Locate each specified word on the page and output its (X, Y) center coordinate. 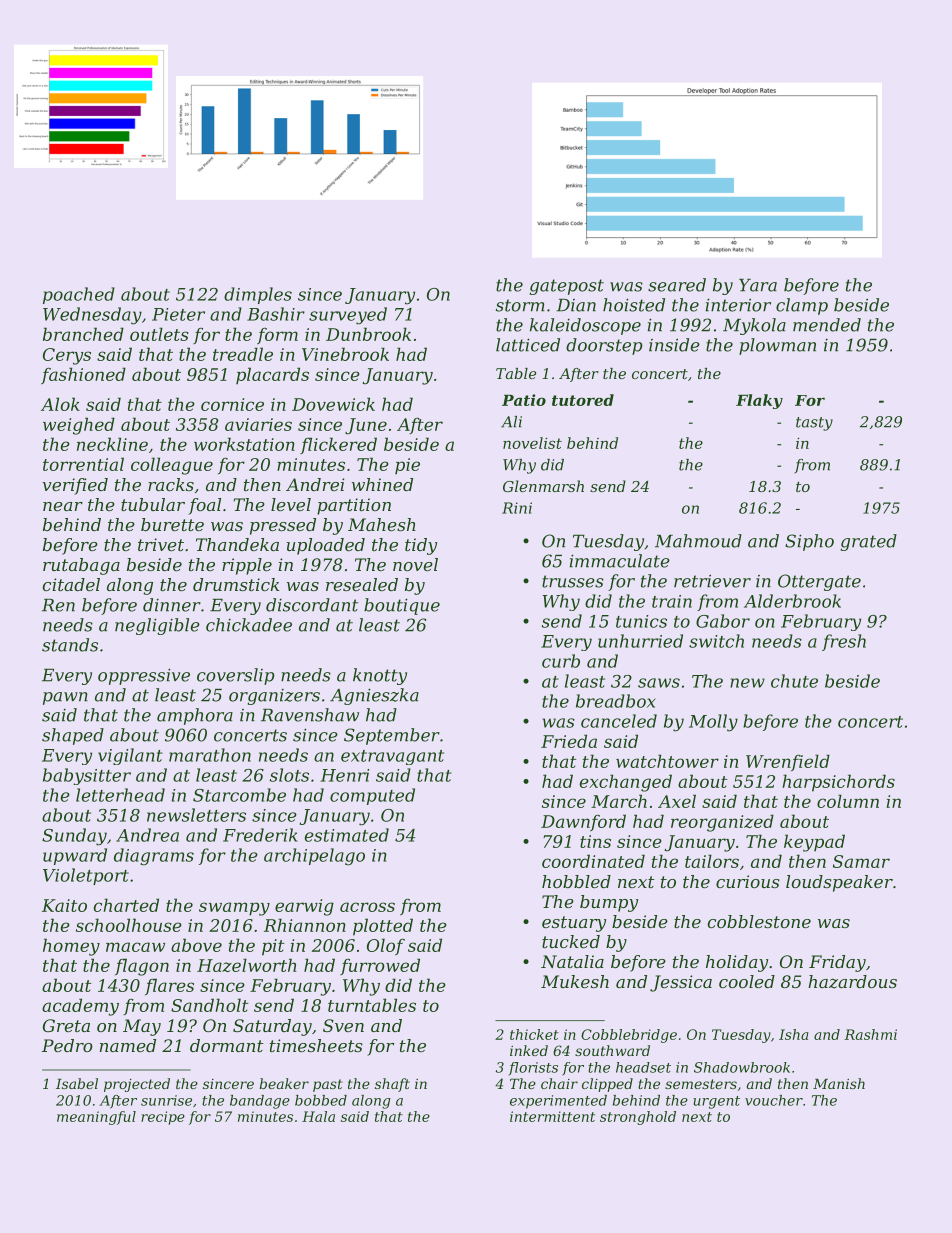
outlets (159, 334)
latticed (528, 345)
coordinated (593, 861)
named (128, 1045)
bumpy (609, 903)
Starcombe (239, 795)
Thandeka (237, 544)
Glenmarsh (543, 486)
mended (827, 325)
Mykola (754, 326)
